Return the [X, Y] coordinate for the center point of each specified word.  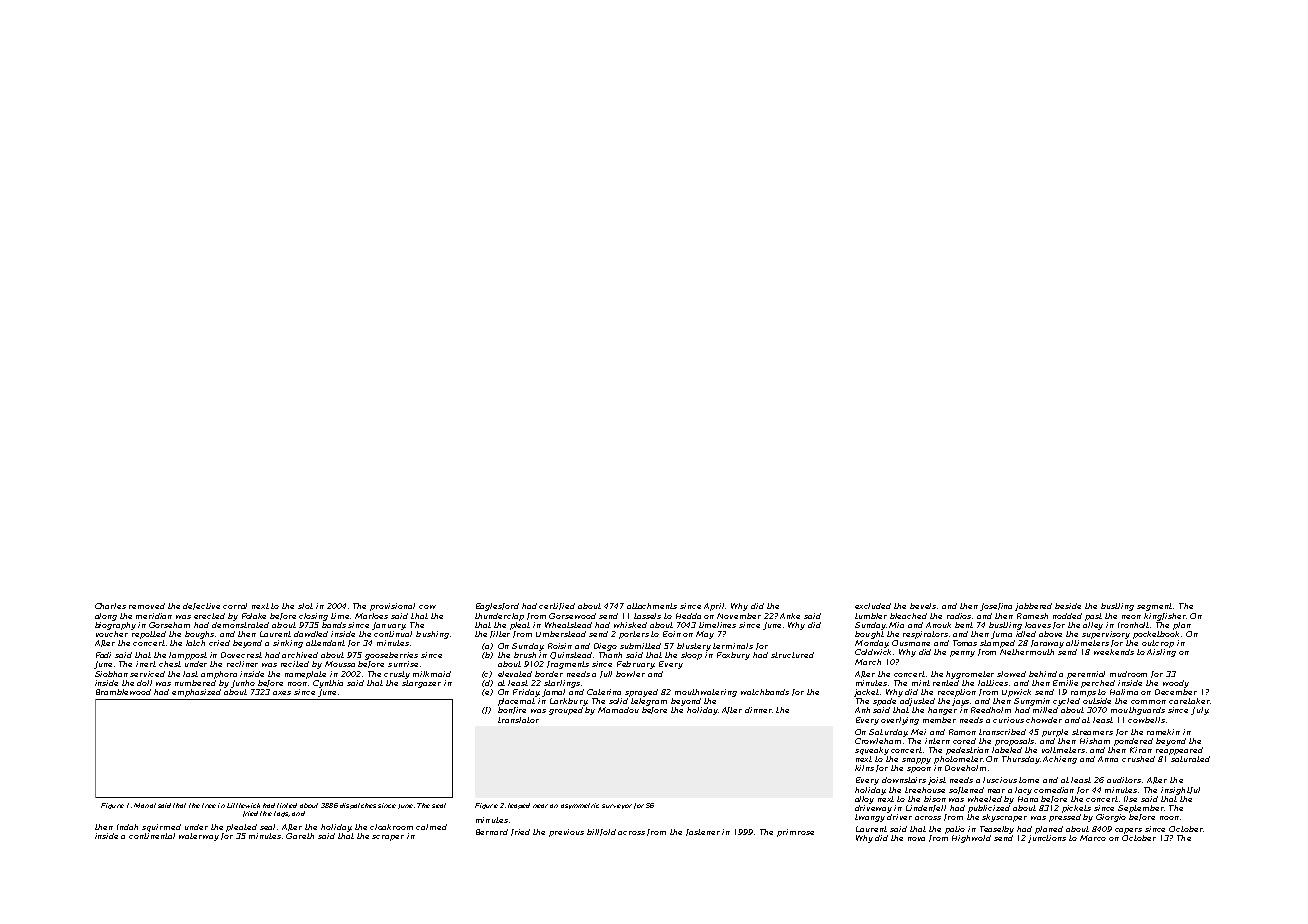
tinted [287, 805]
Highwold [971, 839]
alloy [864, 800]
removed [147, 606]
